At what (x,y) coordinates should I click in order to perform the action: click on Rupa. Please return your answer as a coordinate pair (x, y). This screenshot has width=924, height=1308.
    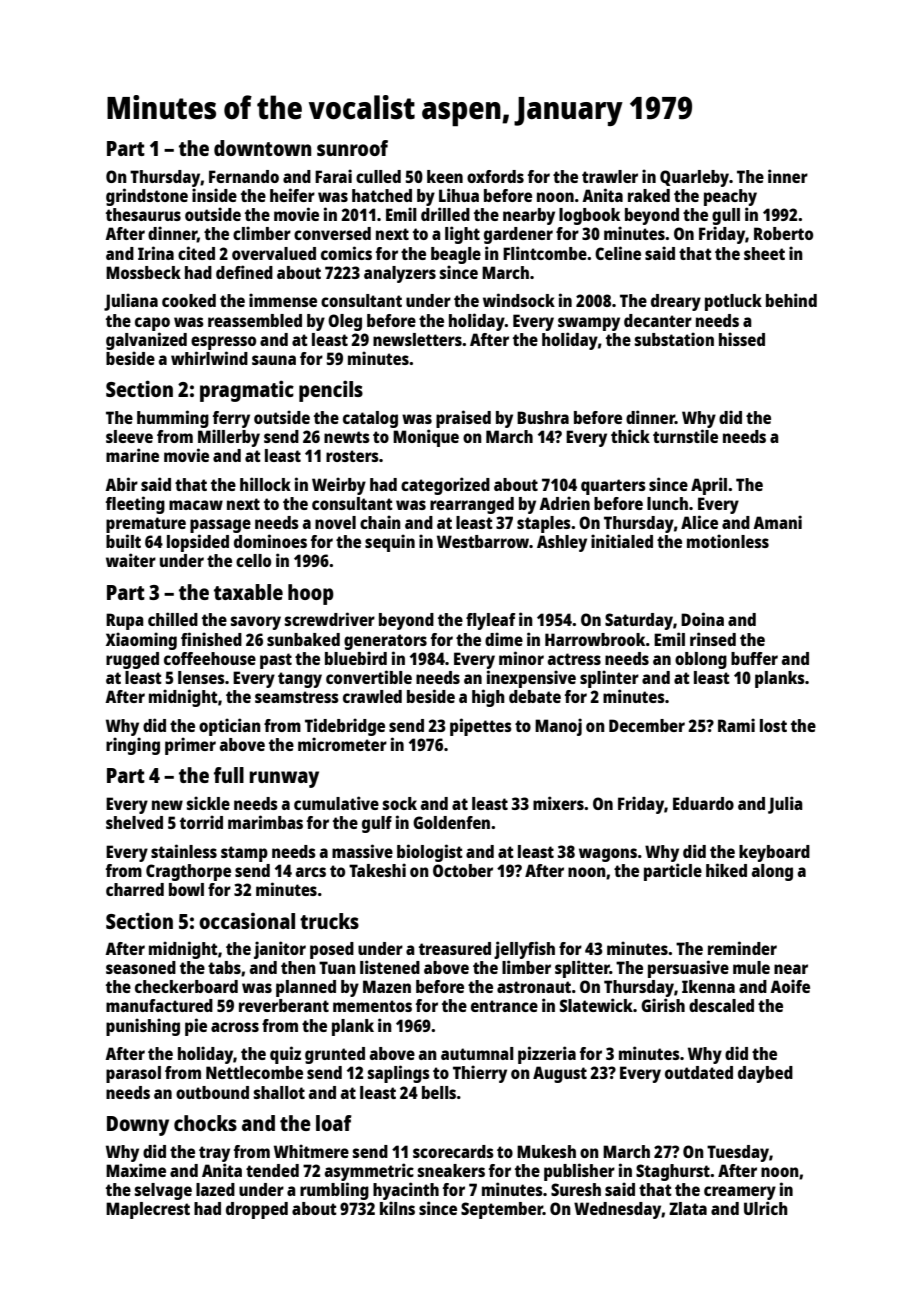
    Looking at the image, I should click on (125, 621).
